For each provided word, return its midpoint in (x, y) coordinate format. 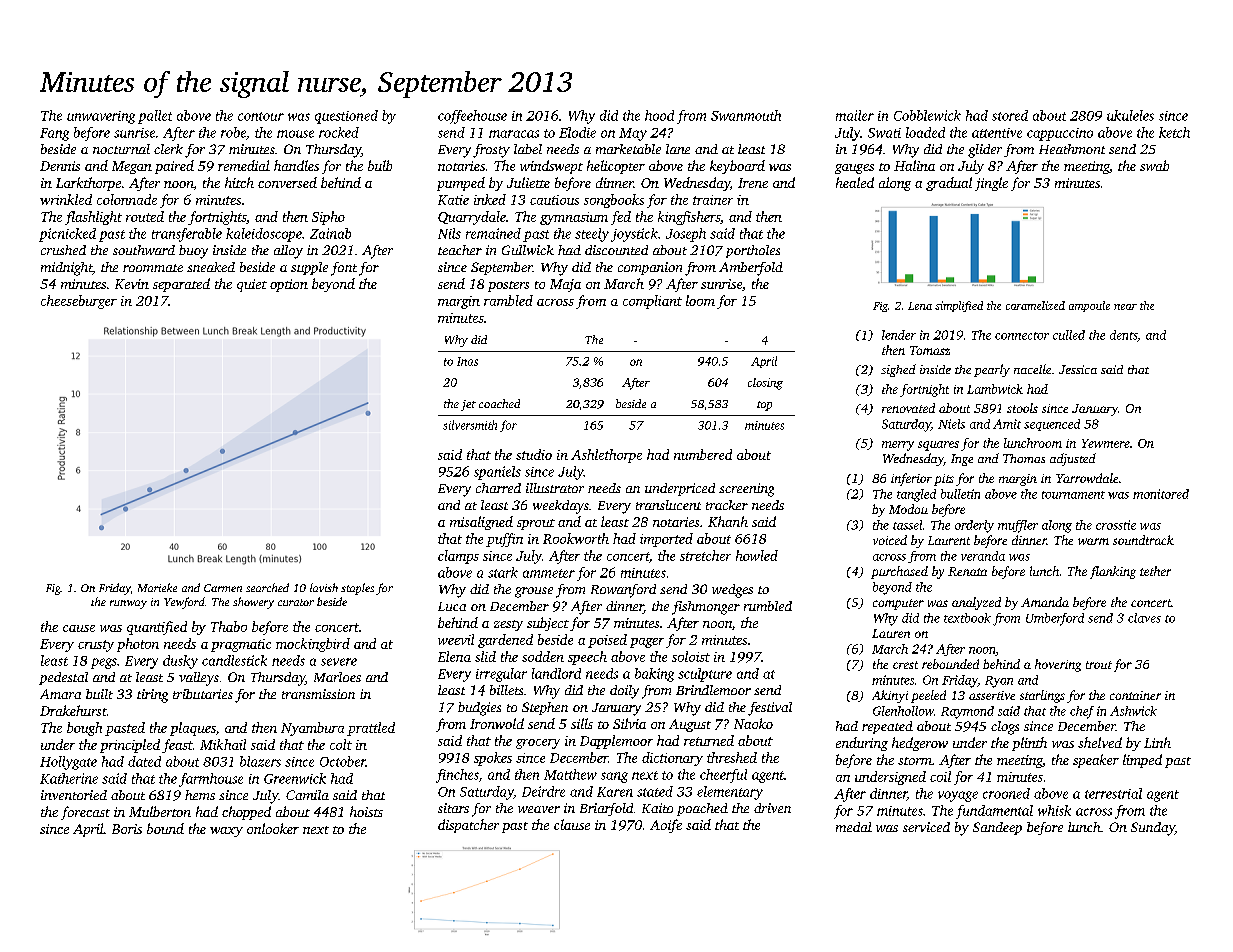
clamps (458, 557)
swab (1154, 165)
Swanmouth (746, 115)
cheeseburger (79, 302)
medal (854, 827)
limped (1142, 761)
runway (128, 604)
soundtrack (1143, 540)
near (1125, 307)
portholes (753, 251)
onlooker (273, 828)
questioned (346, 117)
